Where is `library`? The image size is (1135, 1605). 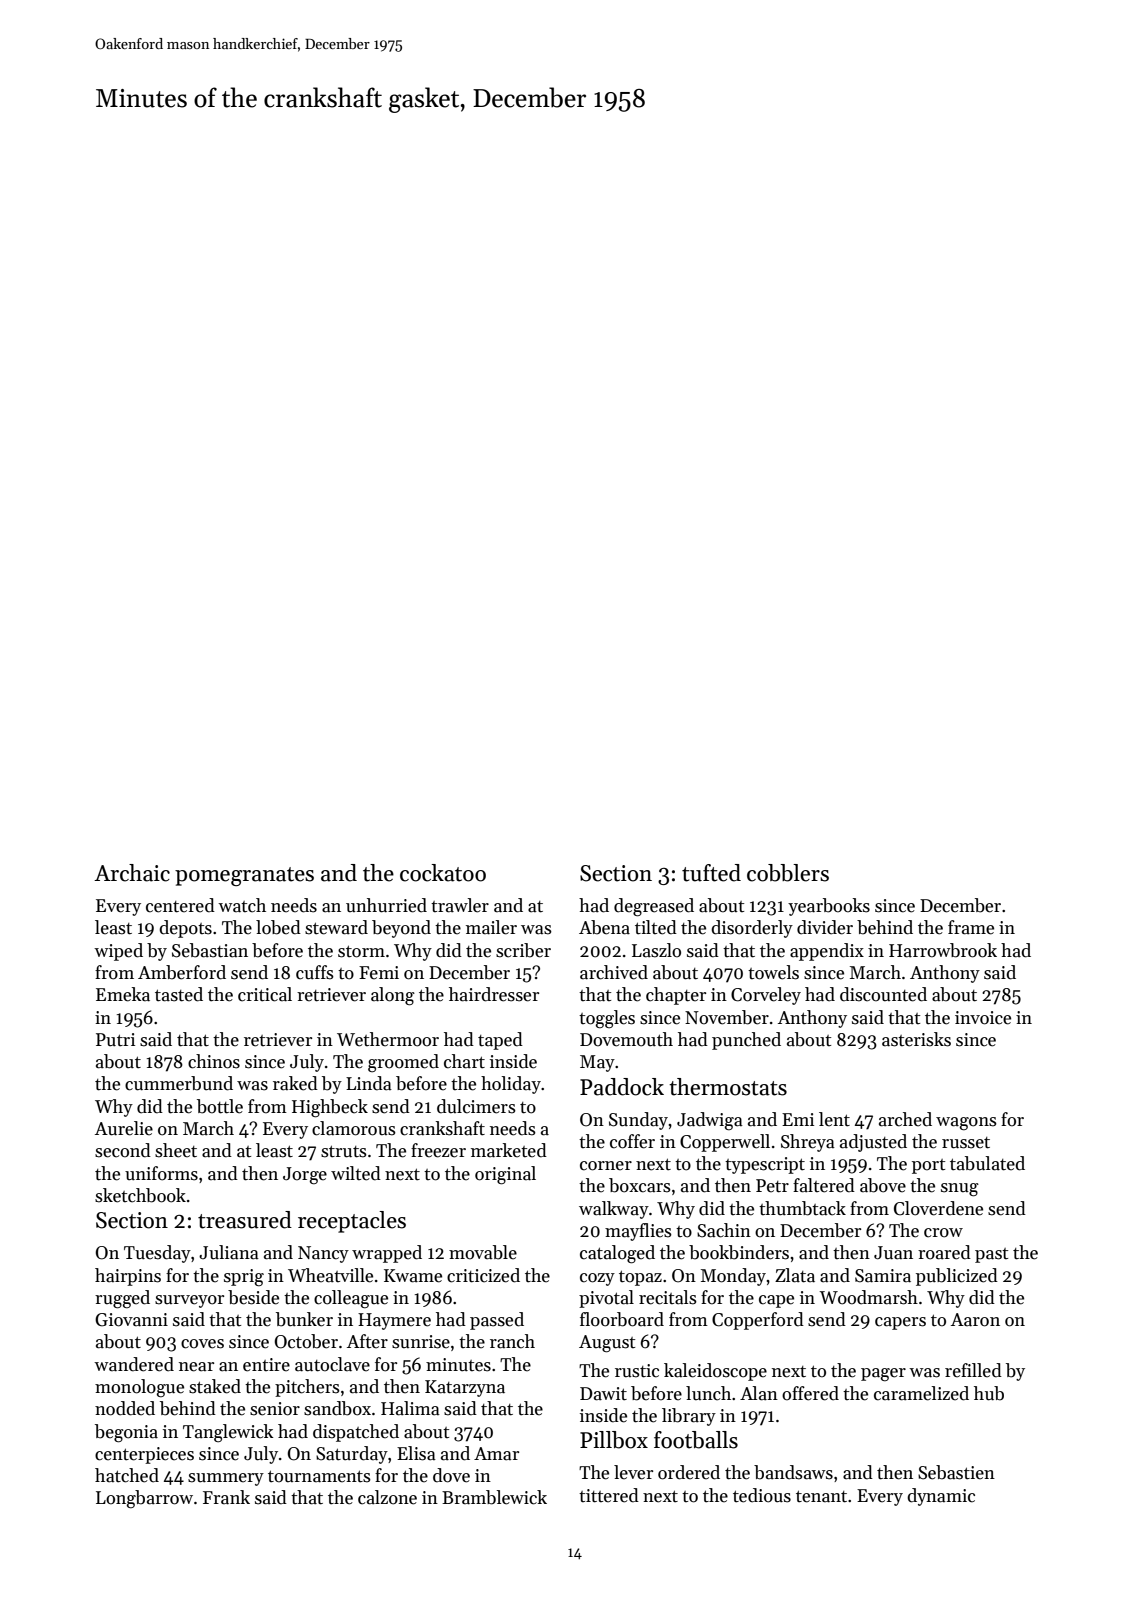
library is located at coordinates (689, 1417).
